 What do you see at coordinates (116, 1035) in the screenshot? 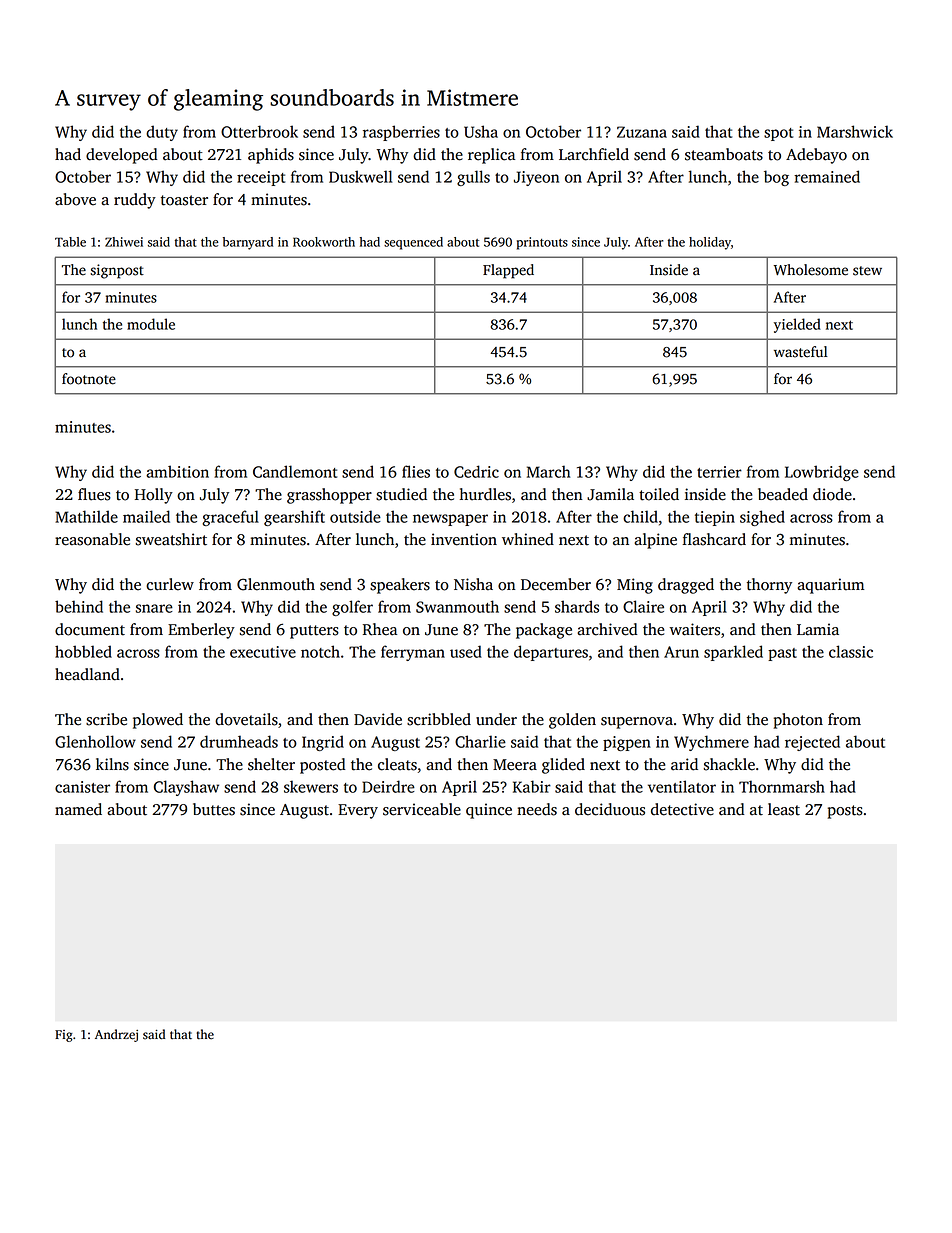
I see `Andrzej` at bounding box center [116, 1035].
